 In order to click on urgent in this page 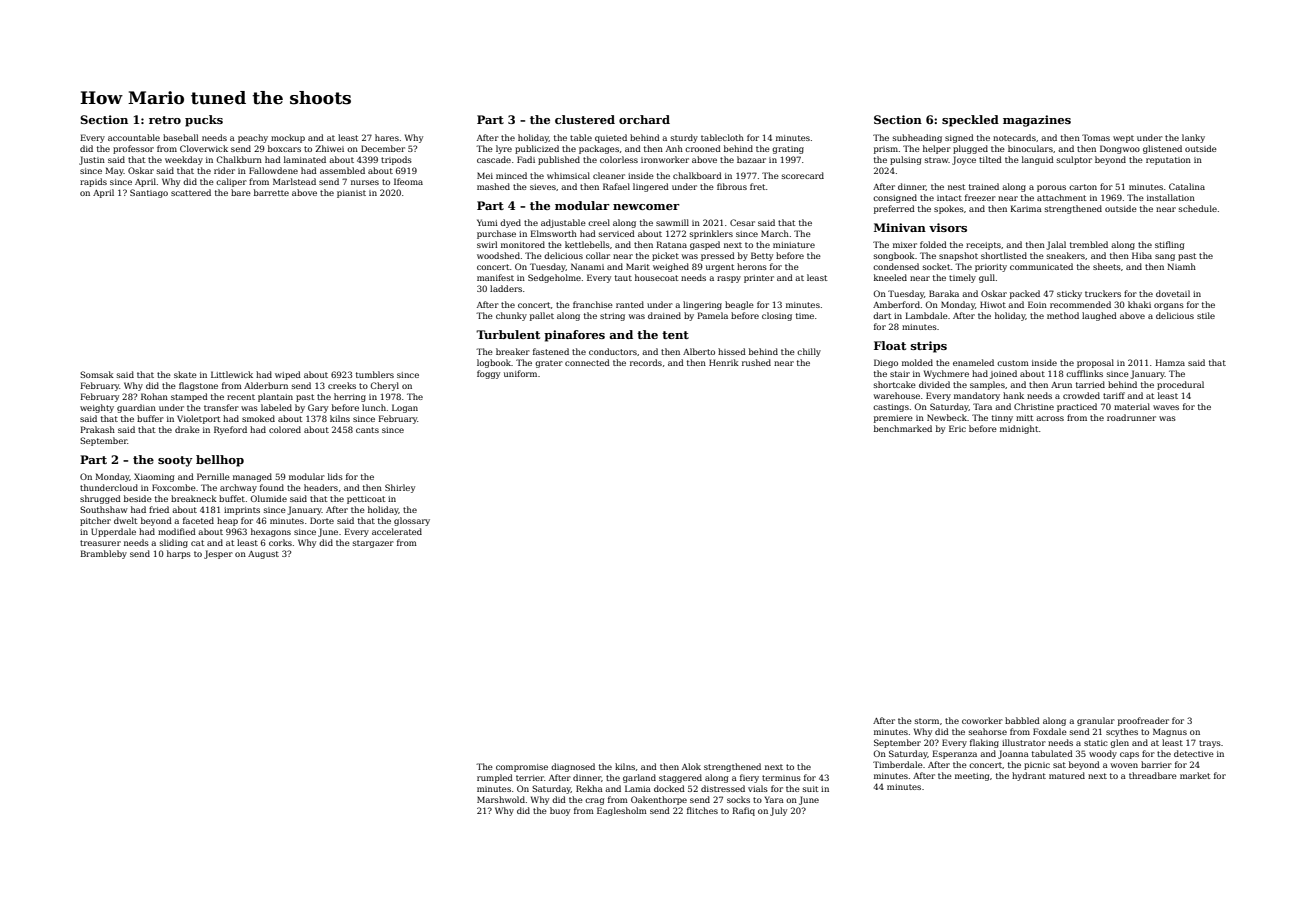, I will do `click(720, 268)`.
